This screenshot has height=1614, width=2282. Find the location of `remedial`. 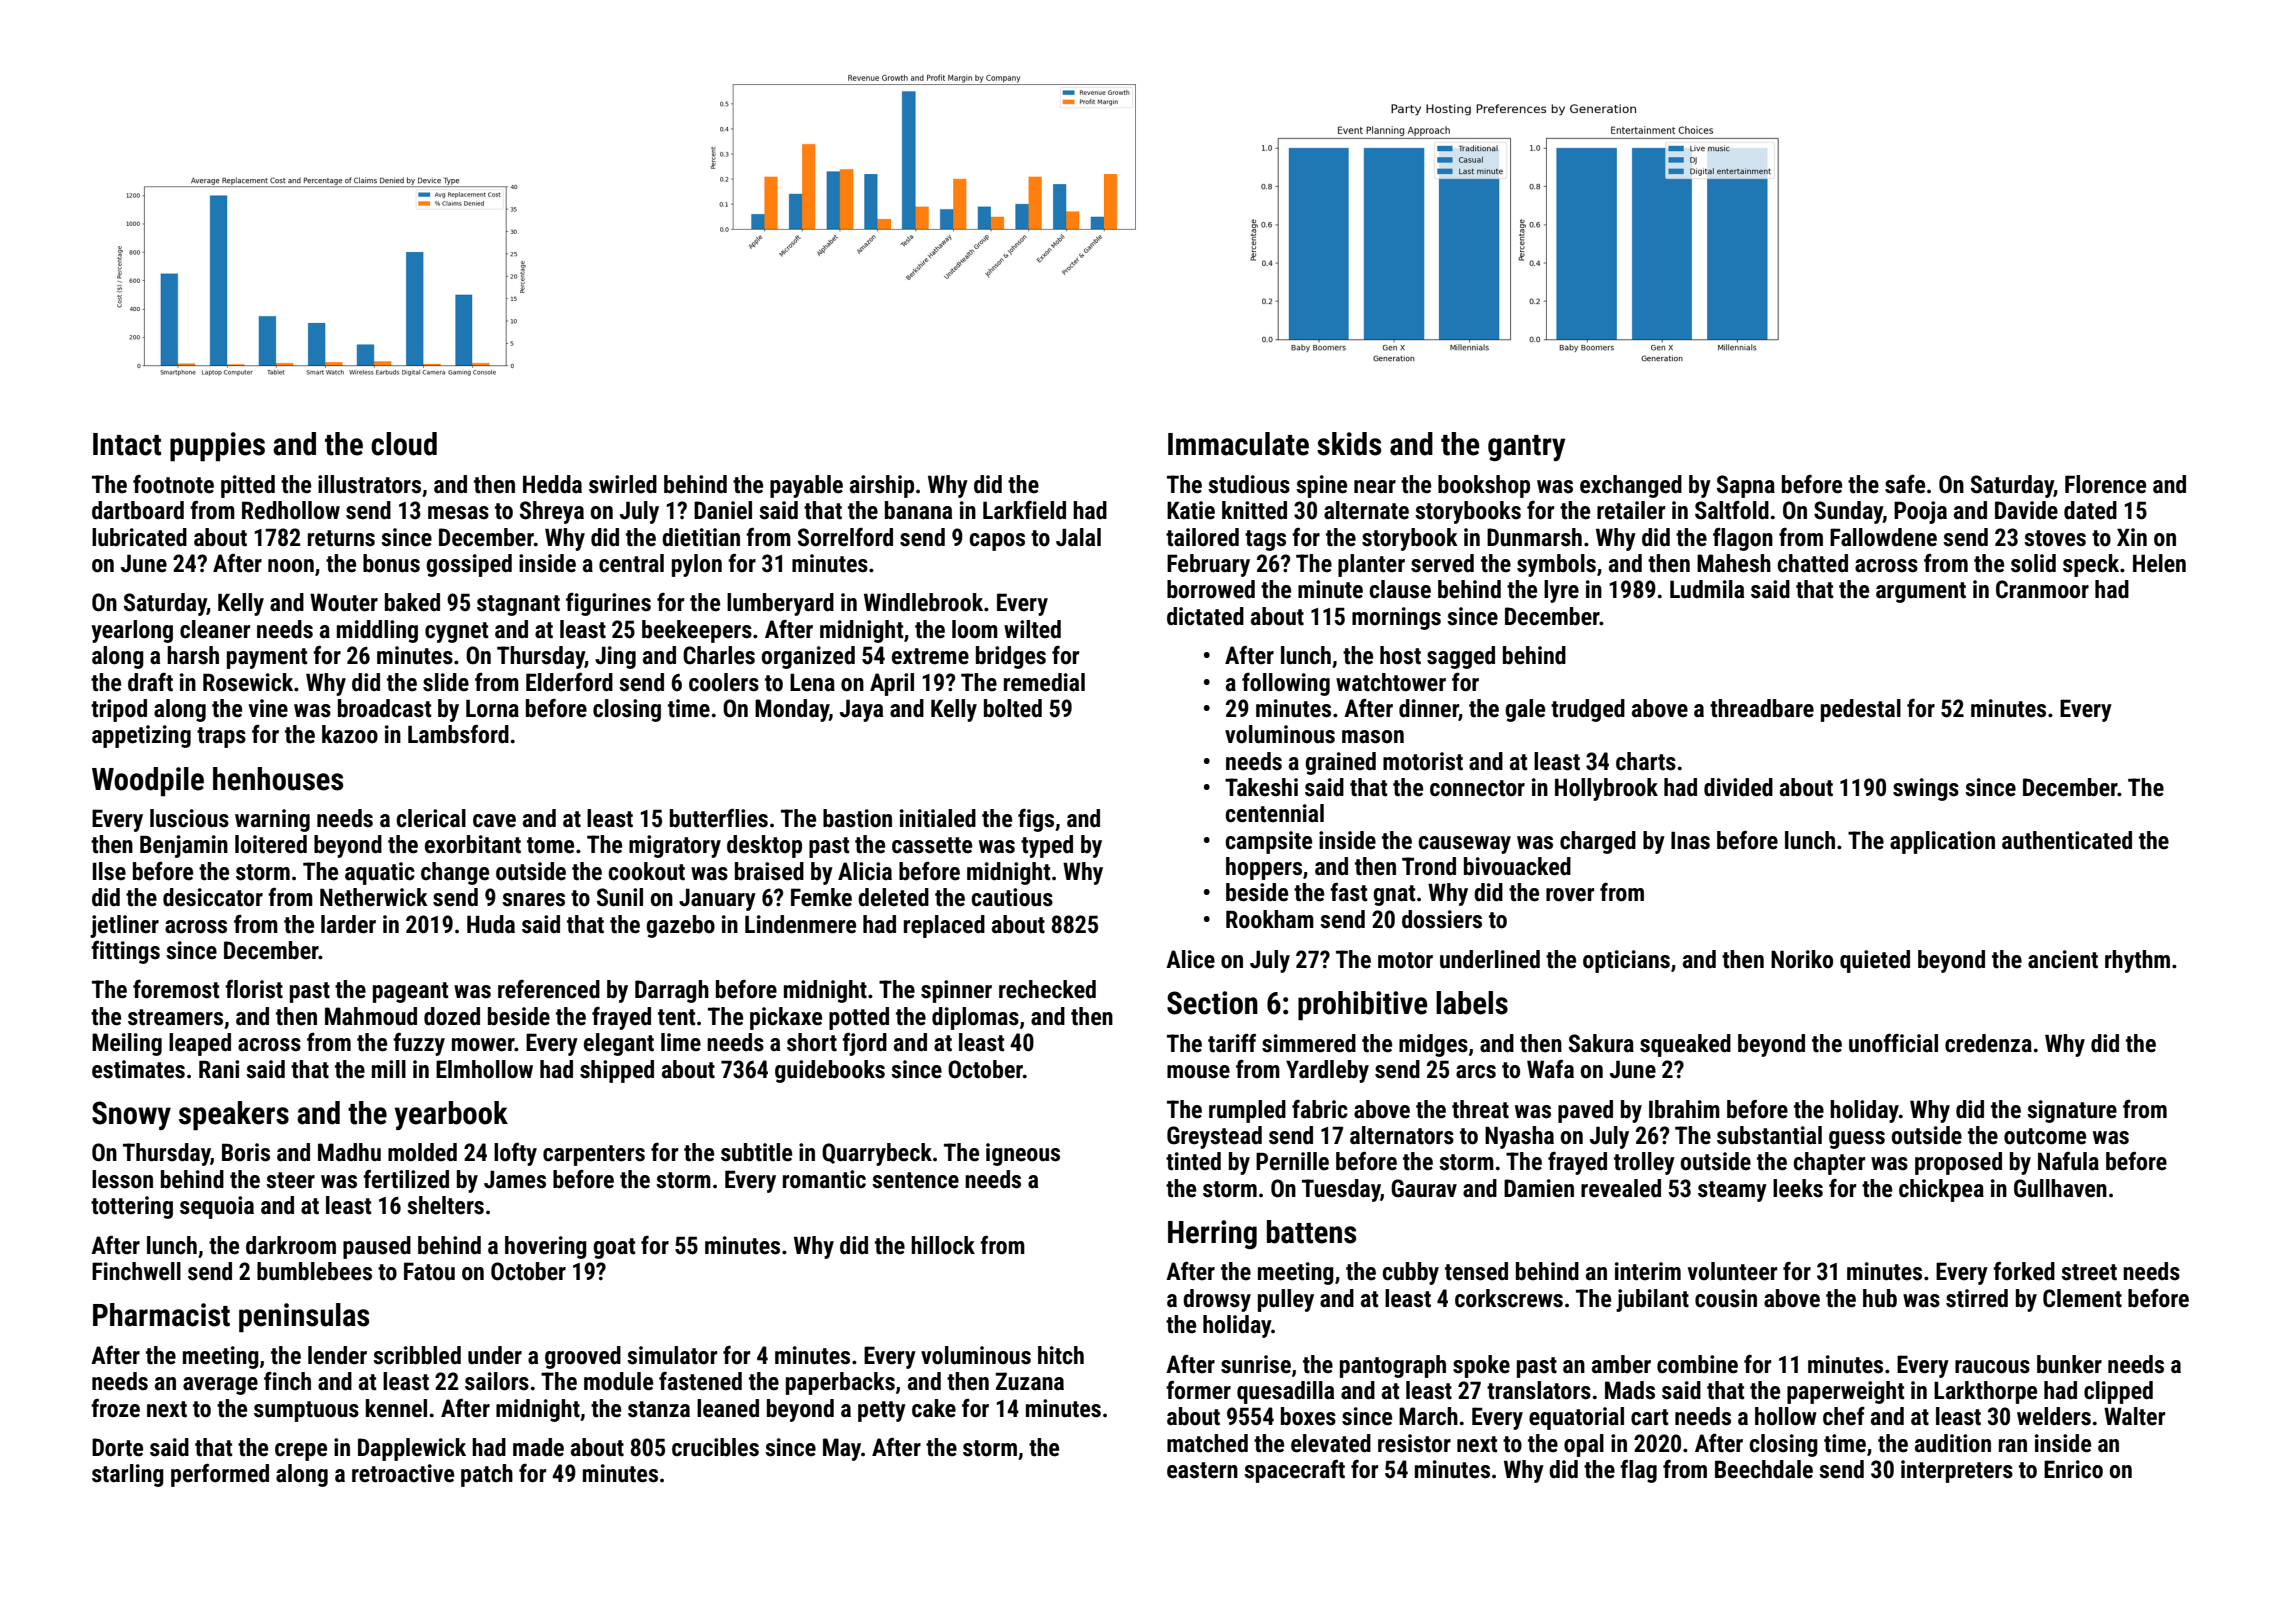

remedial is located at coordinates (1044, 682).
